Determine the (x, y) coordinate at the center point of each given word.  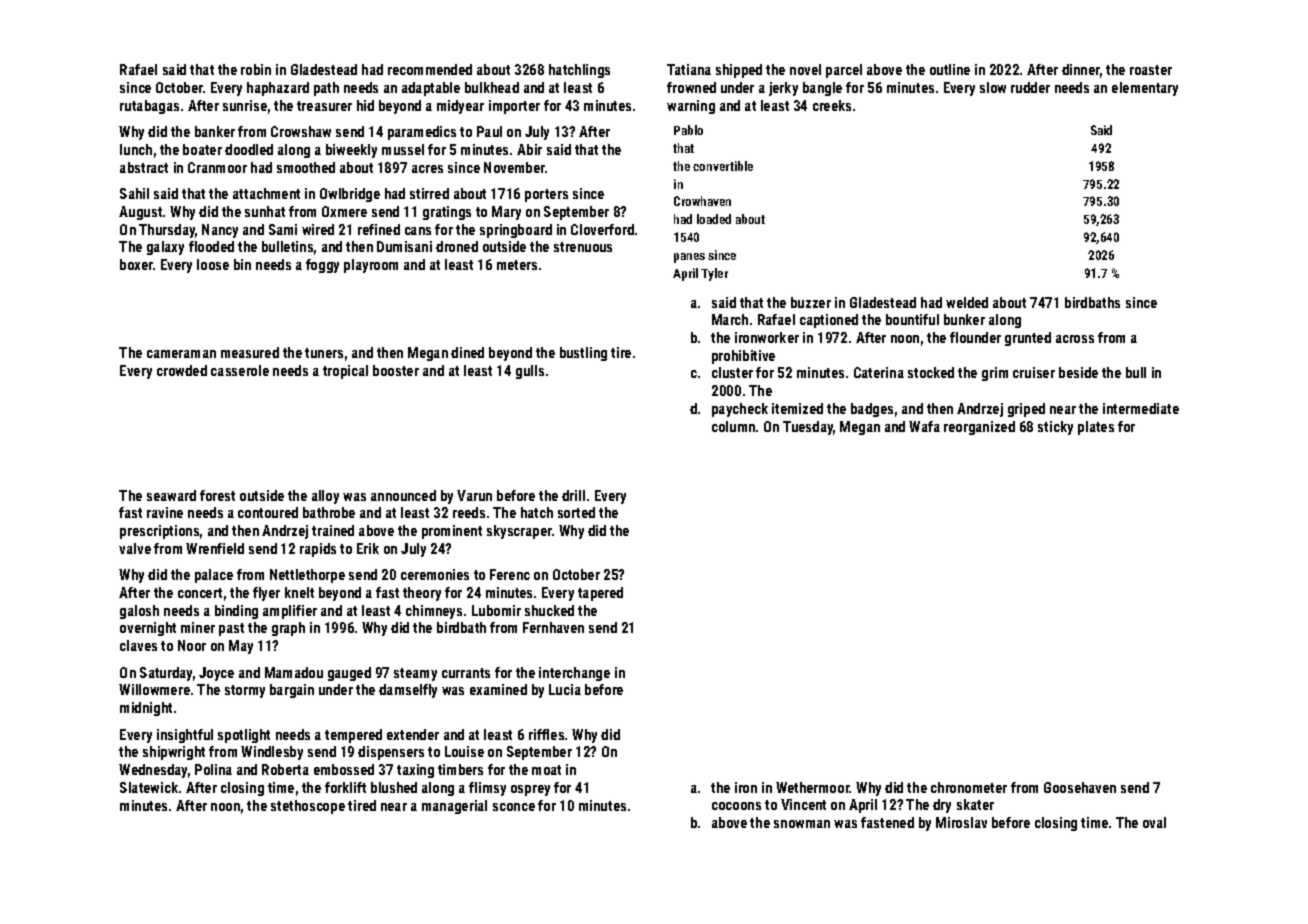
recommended (430, 69)
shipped (739, 71)
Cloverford (602, 229)
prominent (452, 532)
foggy (322, 266)
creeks (832, 105)
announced (403, 495)
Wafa (924, 426)
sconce (514, 807)
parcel (844, 71)
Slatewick (149, 787)
